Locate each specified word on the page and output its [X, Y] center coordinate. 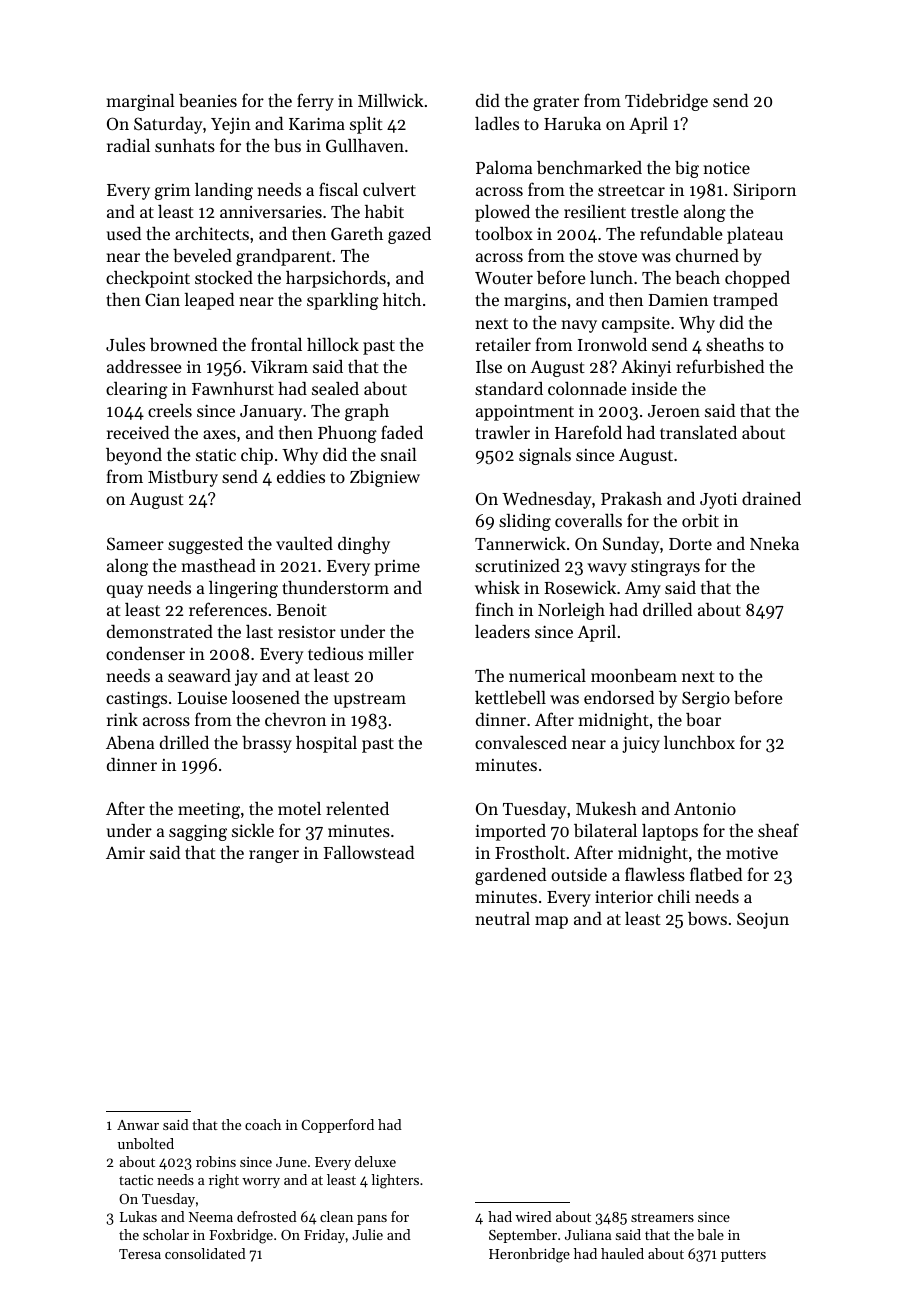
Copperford [338, 1126]
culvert [389, 189]
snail [399, 454]
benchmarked [589, 167]
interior [624, 896]
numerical [547, 675]
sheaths [735, 344]
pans [372, 1220]
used [124, 233]
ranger [274, 856]
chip [257, 456]
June [291, 1162]
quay [125, 591]
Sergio [706, 699]
